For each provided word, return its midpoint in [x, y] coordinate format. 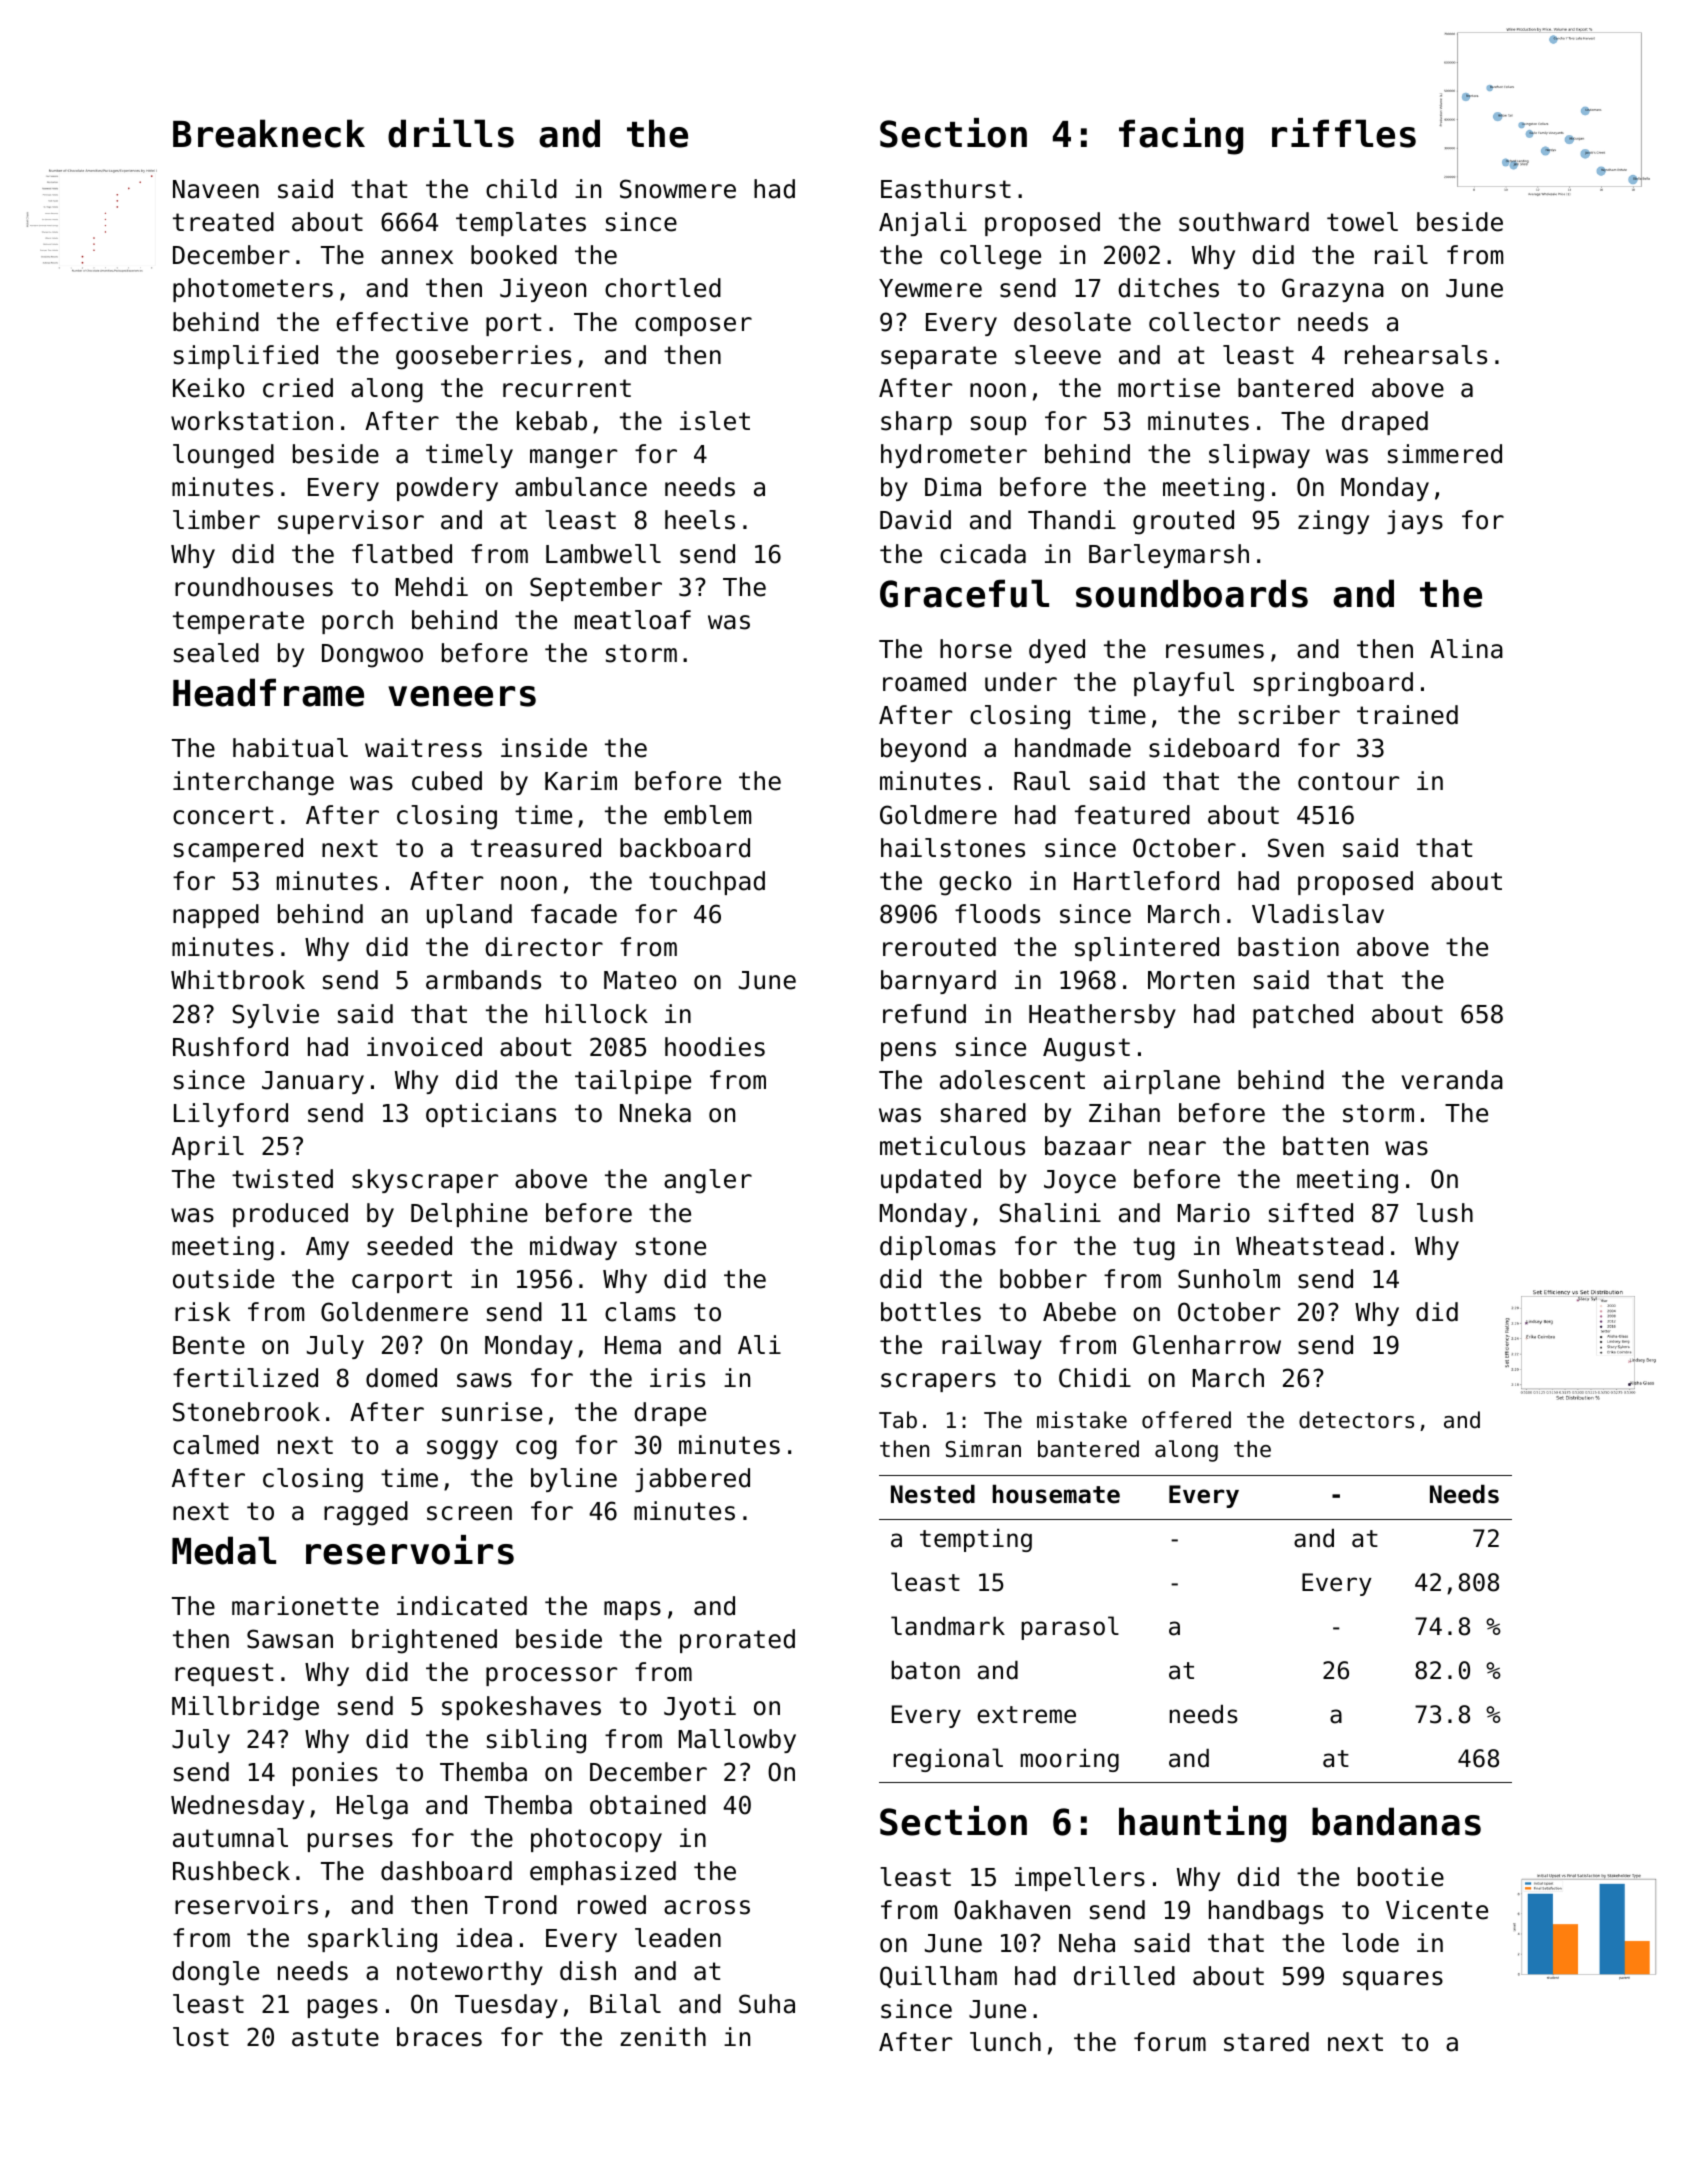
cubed [447, 781]
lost [201, 2037]
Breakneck [269, 133]
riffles [1344, 133]
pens [908, 1051]
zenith [663, 2037]
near [1177, 1148]
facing [1181, 136]
